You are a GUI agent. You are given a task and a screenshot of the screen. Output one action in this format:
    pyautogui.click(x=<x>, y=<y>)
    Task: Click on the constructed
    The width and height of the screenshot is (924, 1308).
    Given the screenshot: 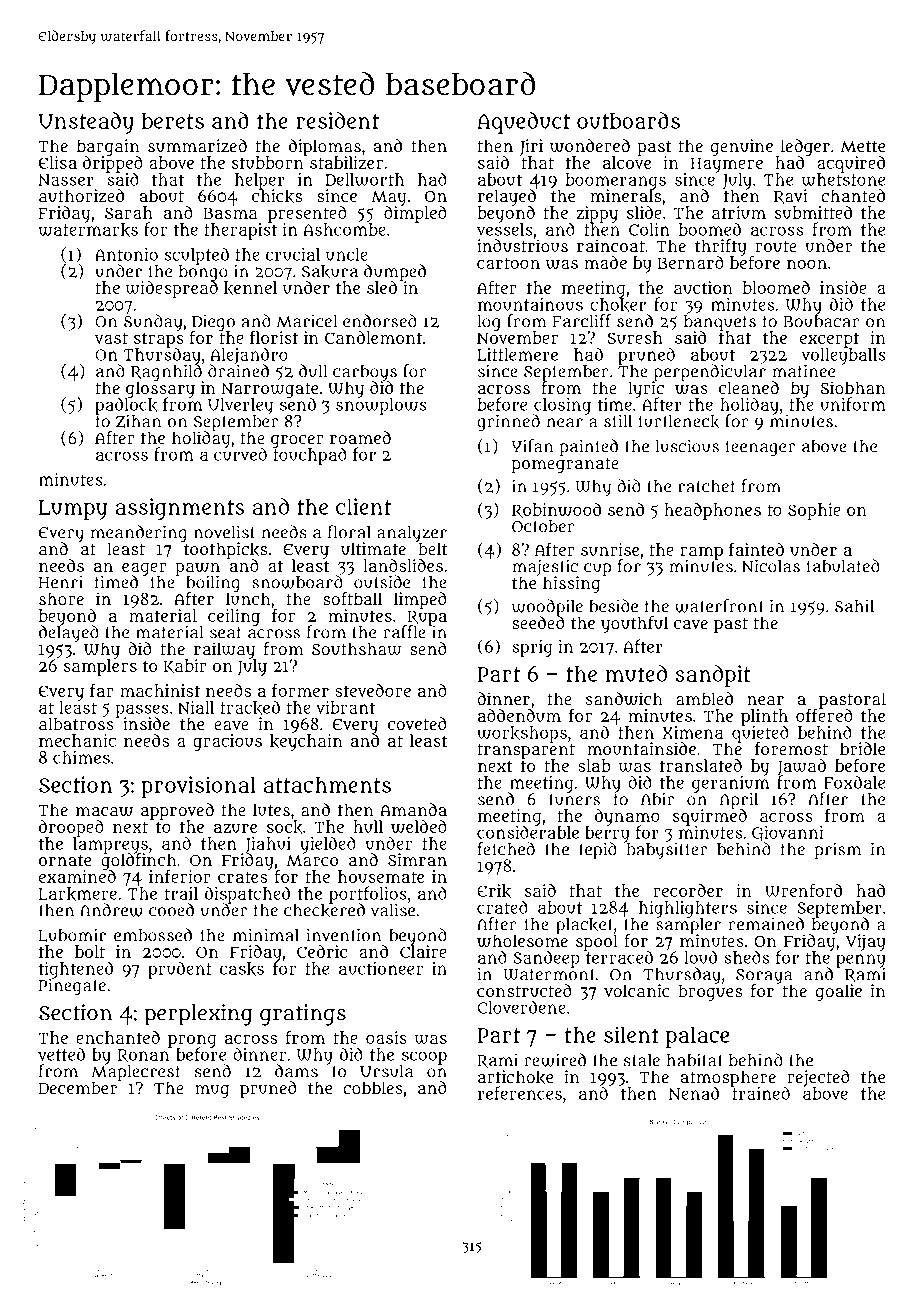 What is the action you would take?
    pyautogui.click(x=524, y=990)
